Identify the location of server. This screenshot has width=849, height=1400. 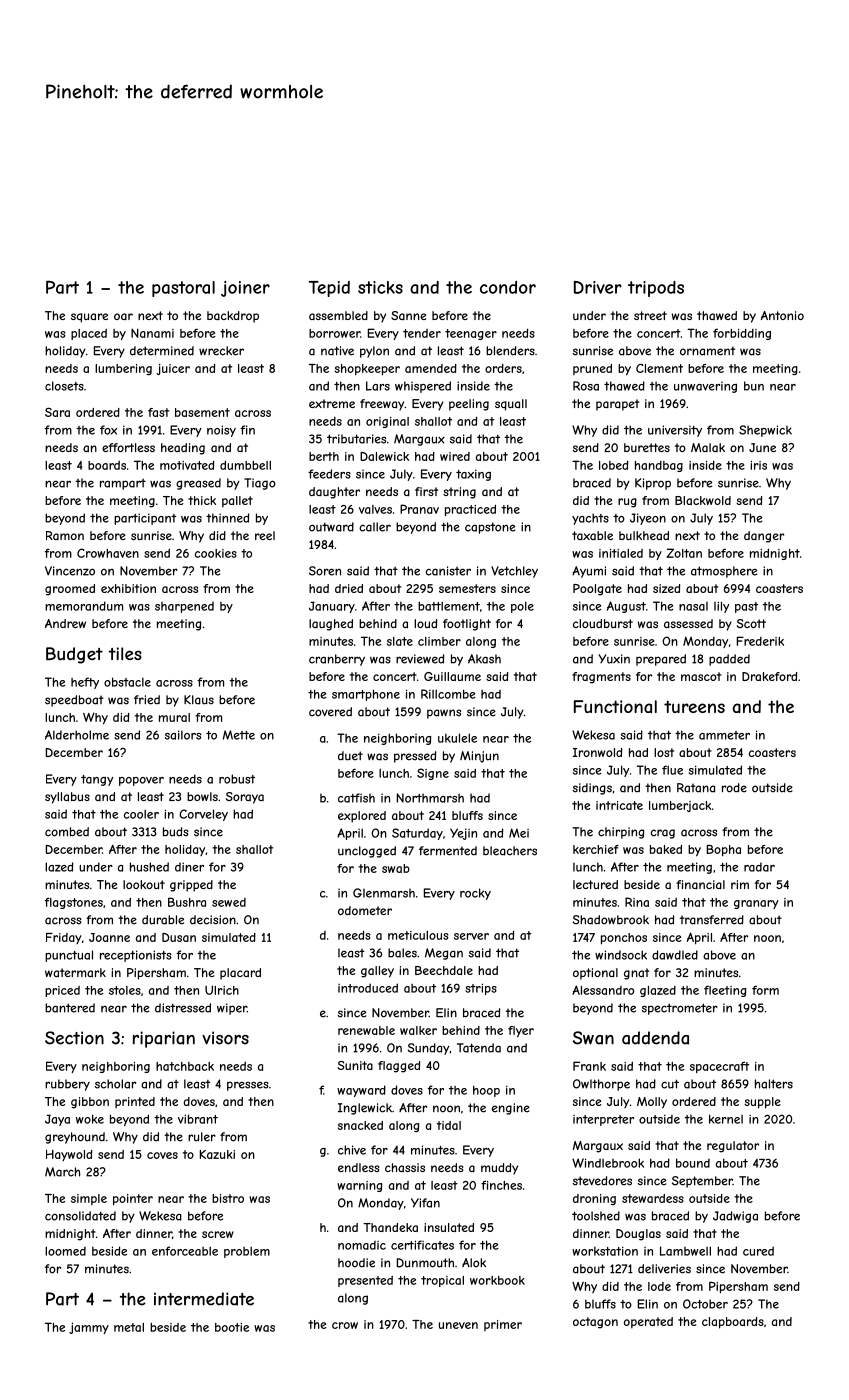
(471, 936).
